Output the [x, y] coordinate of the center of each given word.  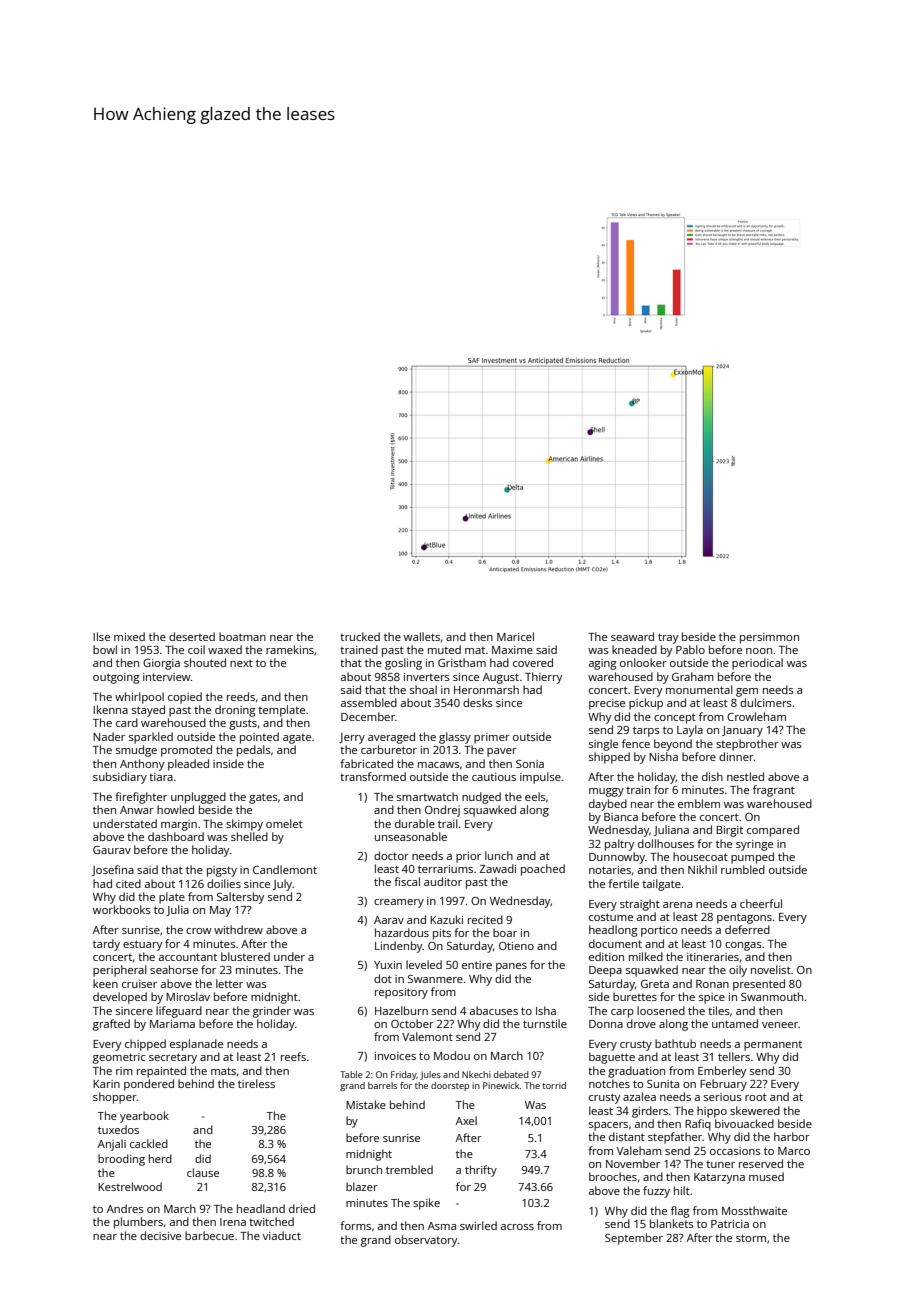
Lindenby [399, 947]
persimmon [769, 638]
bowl [105, 649]
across [517, 1227]
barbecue [209, 1235]
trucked [360, 636]
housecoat [700, 856]
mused [766, 1176]
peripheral [120, 971]
